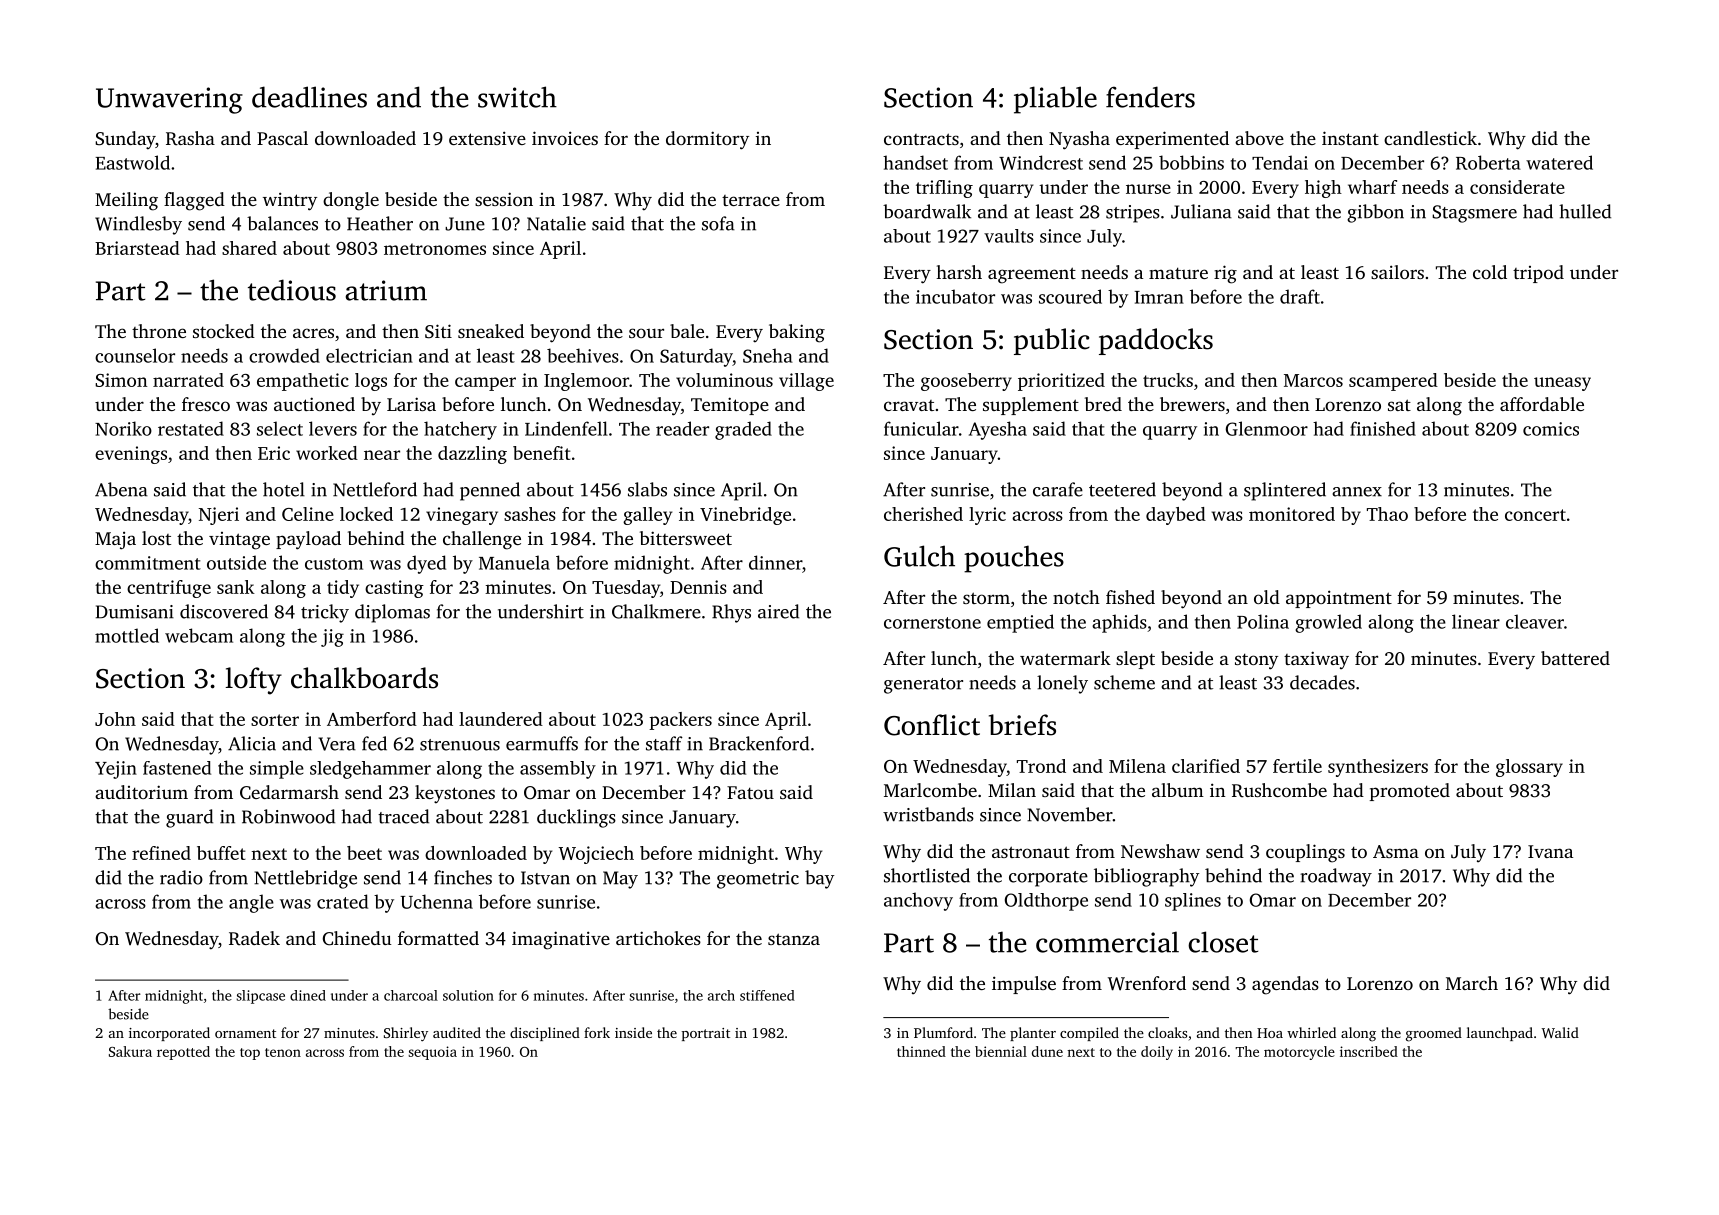 The image size is (1719, 1215). Describe the element at coordinates (135, 612) in the screenshot. I see `Dumisani` at that location.
